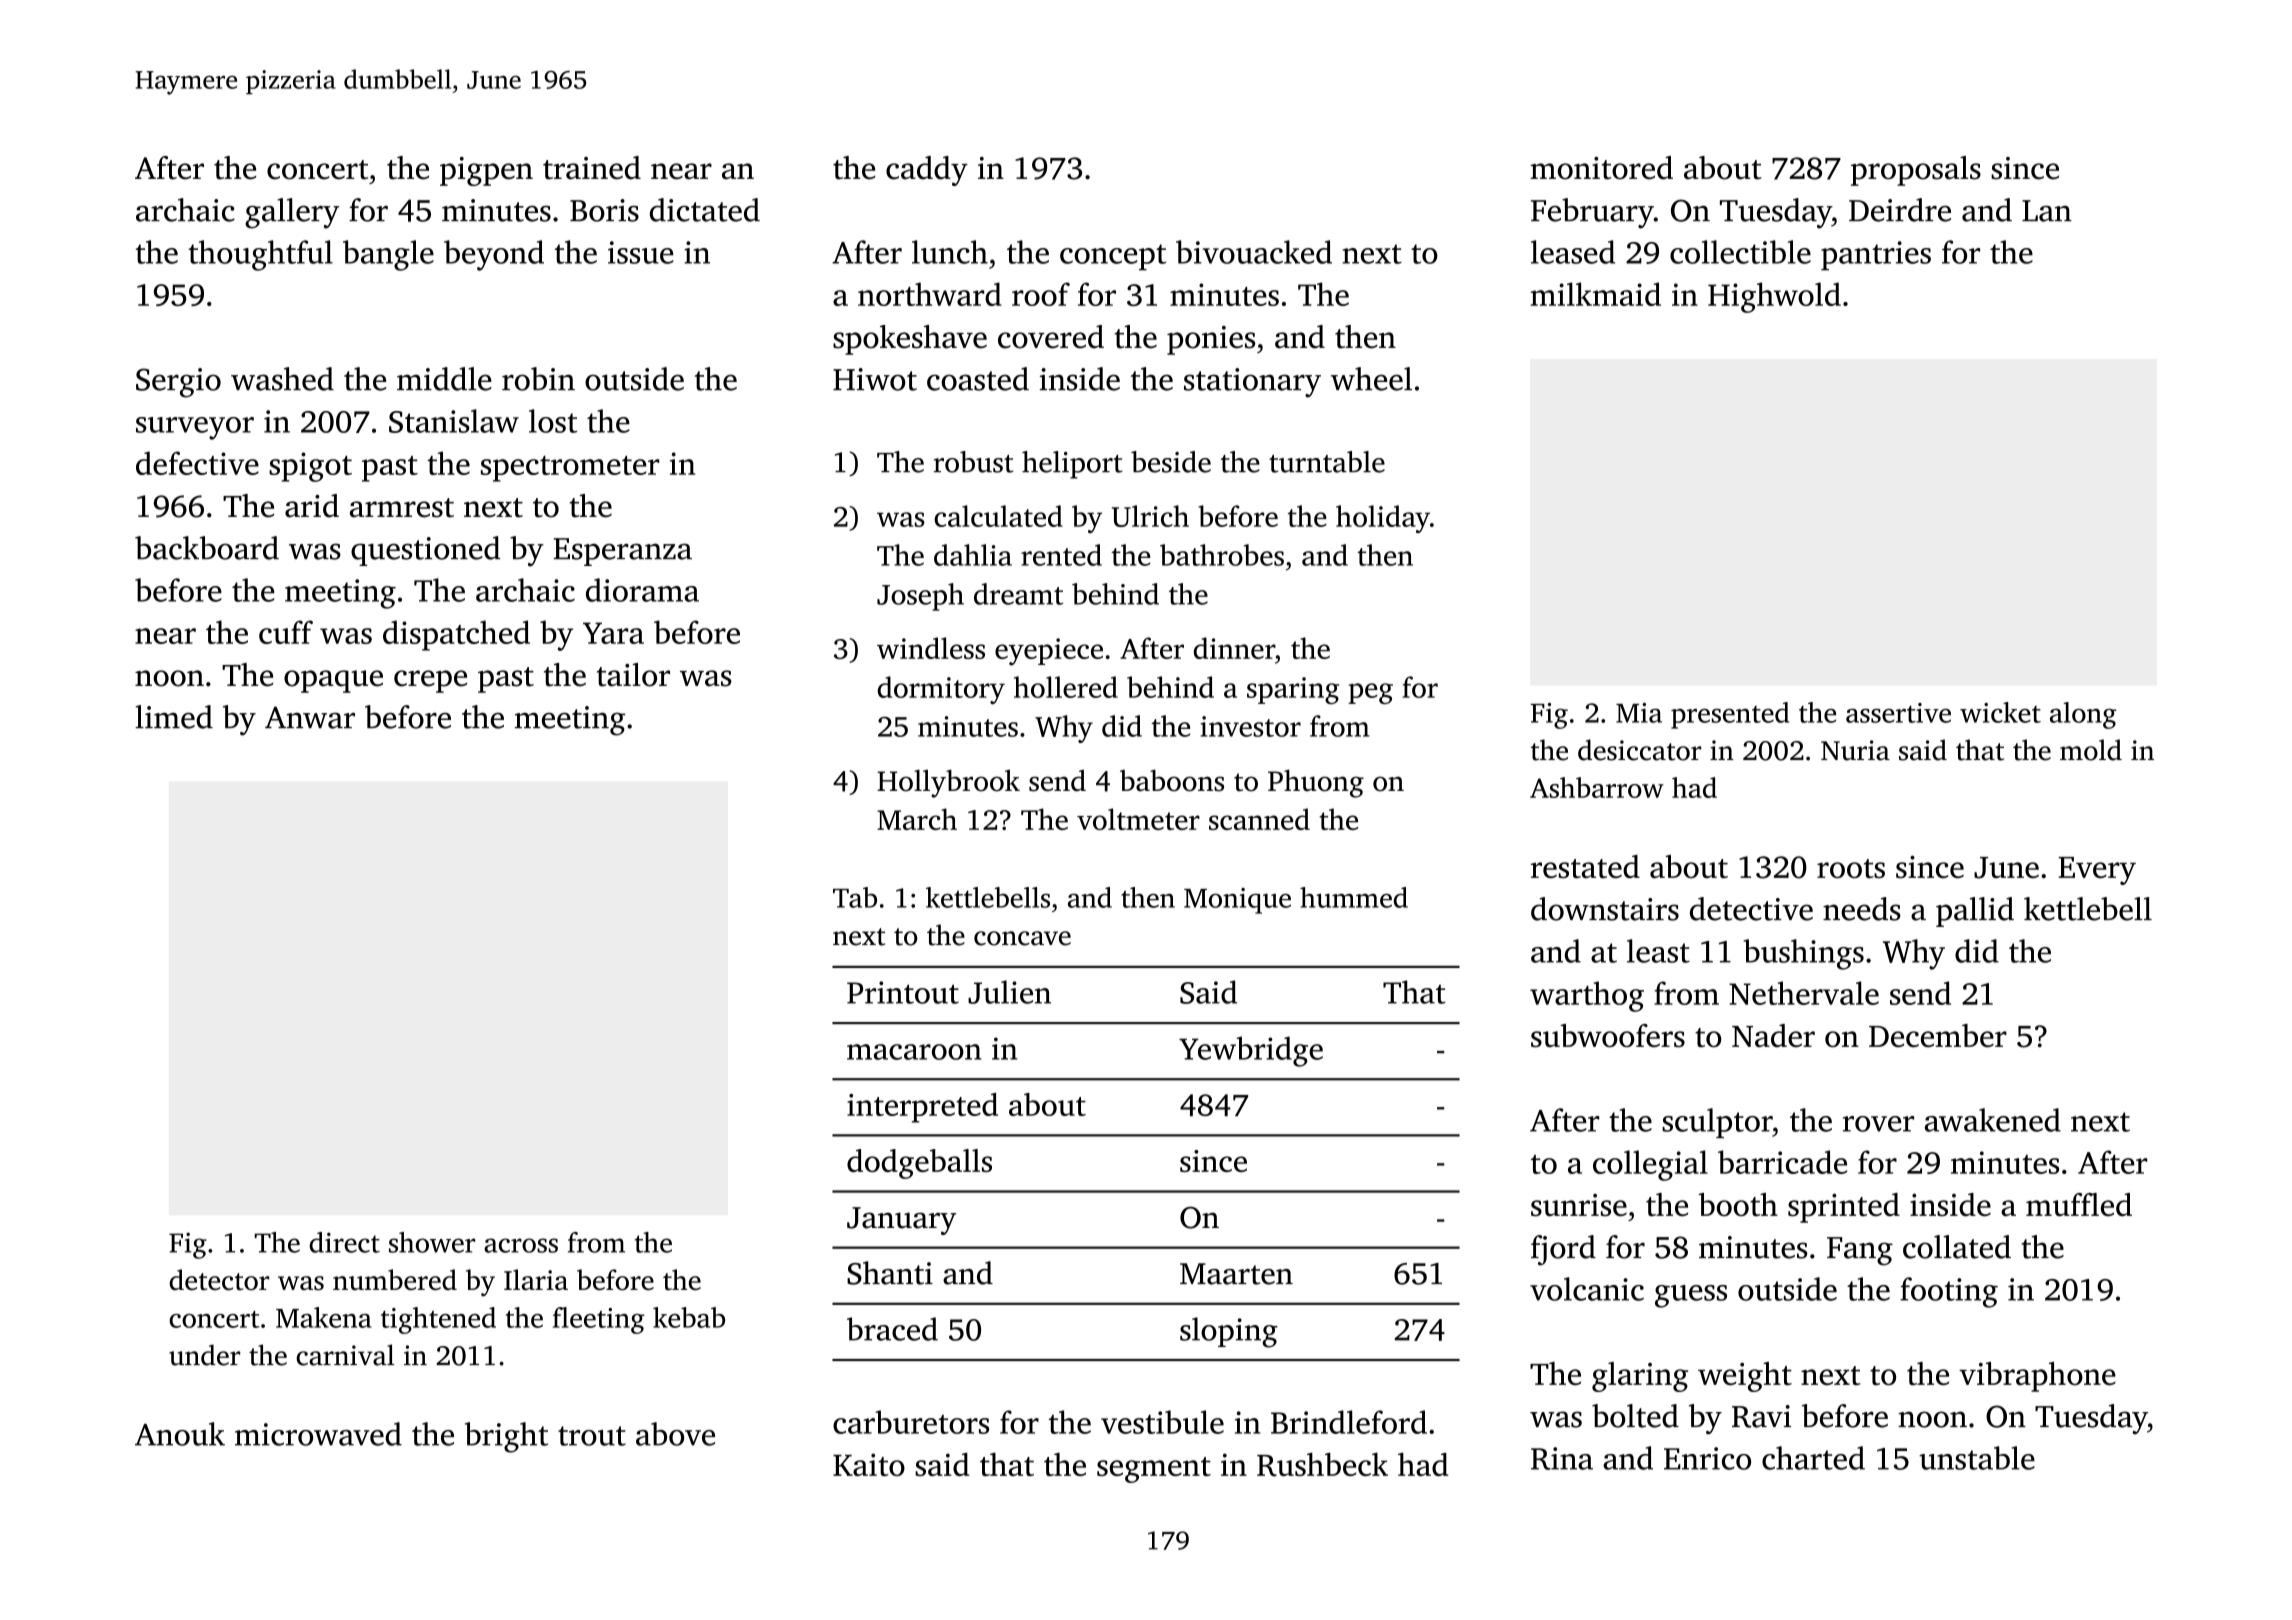 The width and height of the image is (2292, 1620). I want to click on caddy, so click(927, 171).
